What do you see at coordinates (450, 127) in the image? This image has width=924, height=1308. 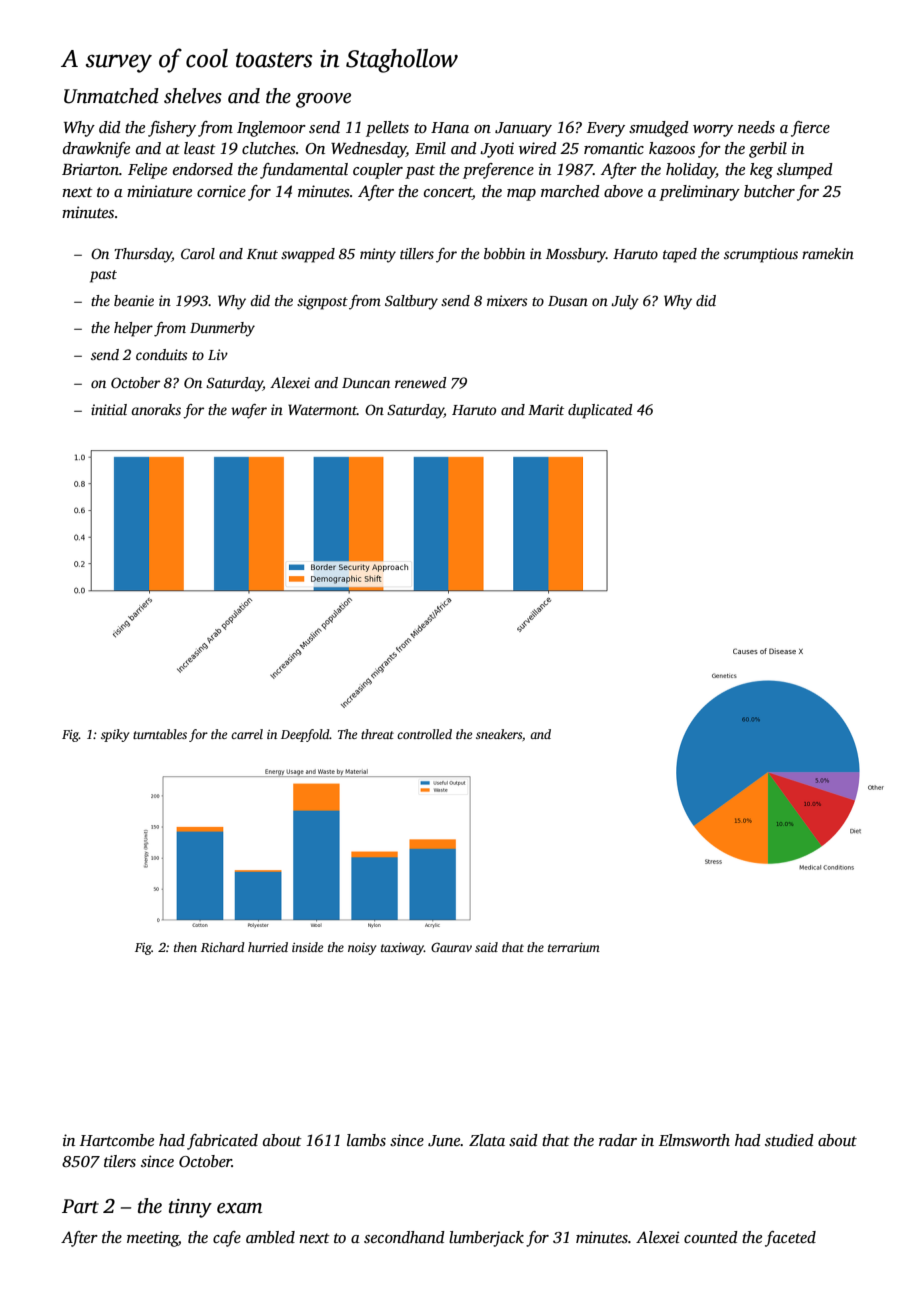 I see `Hana` at bounding box center [450, 127].
